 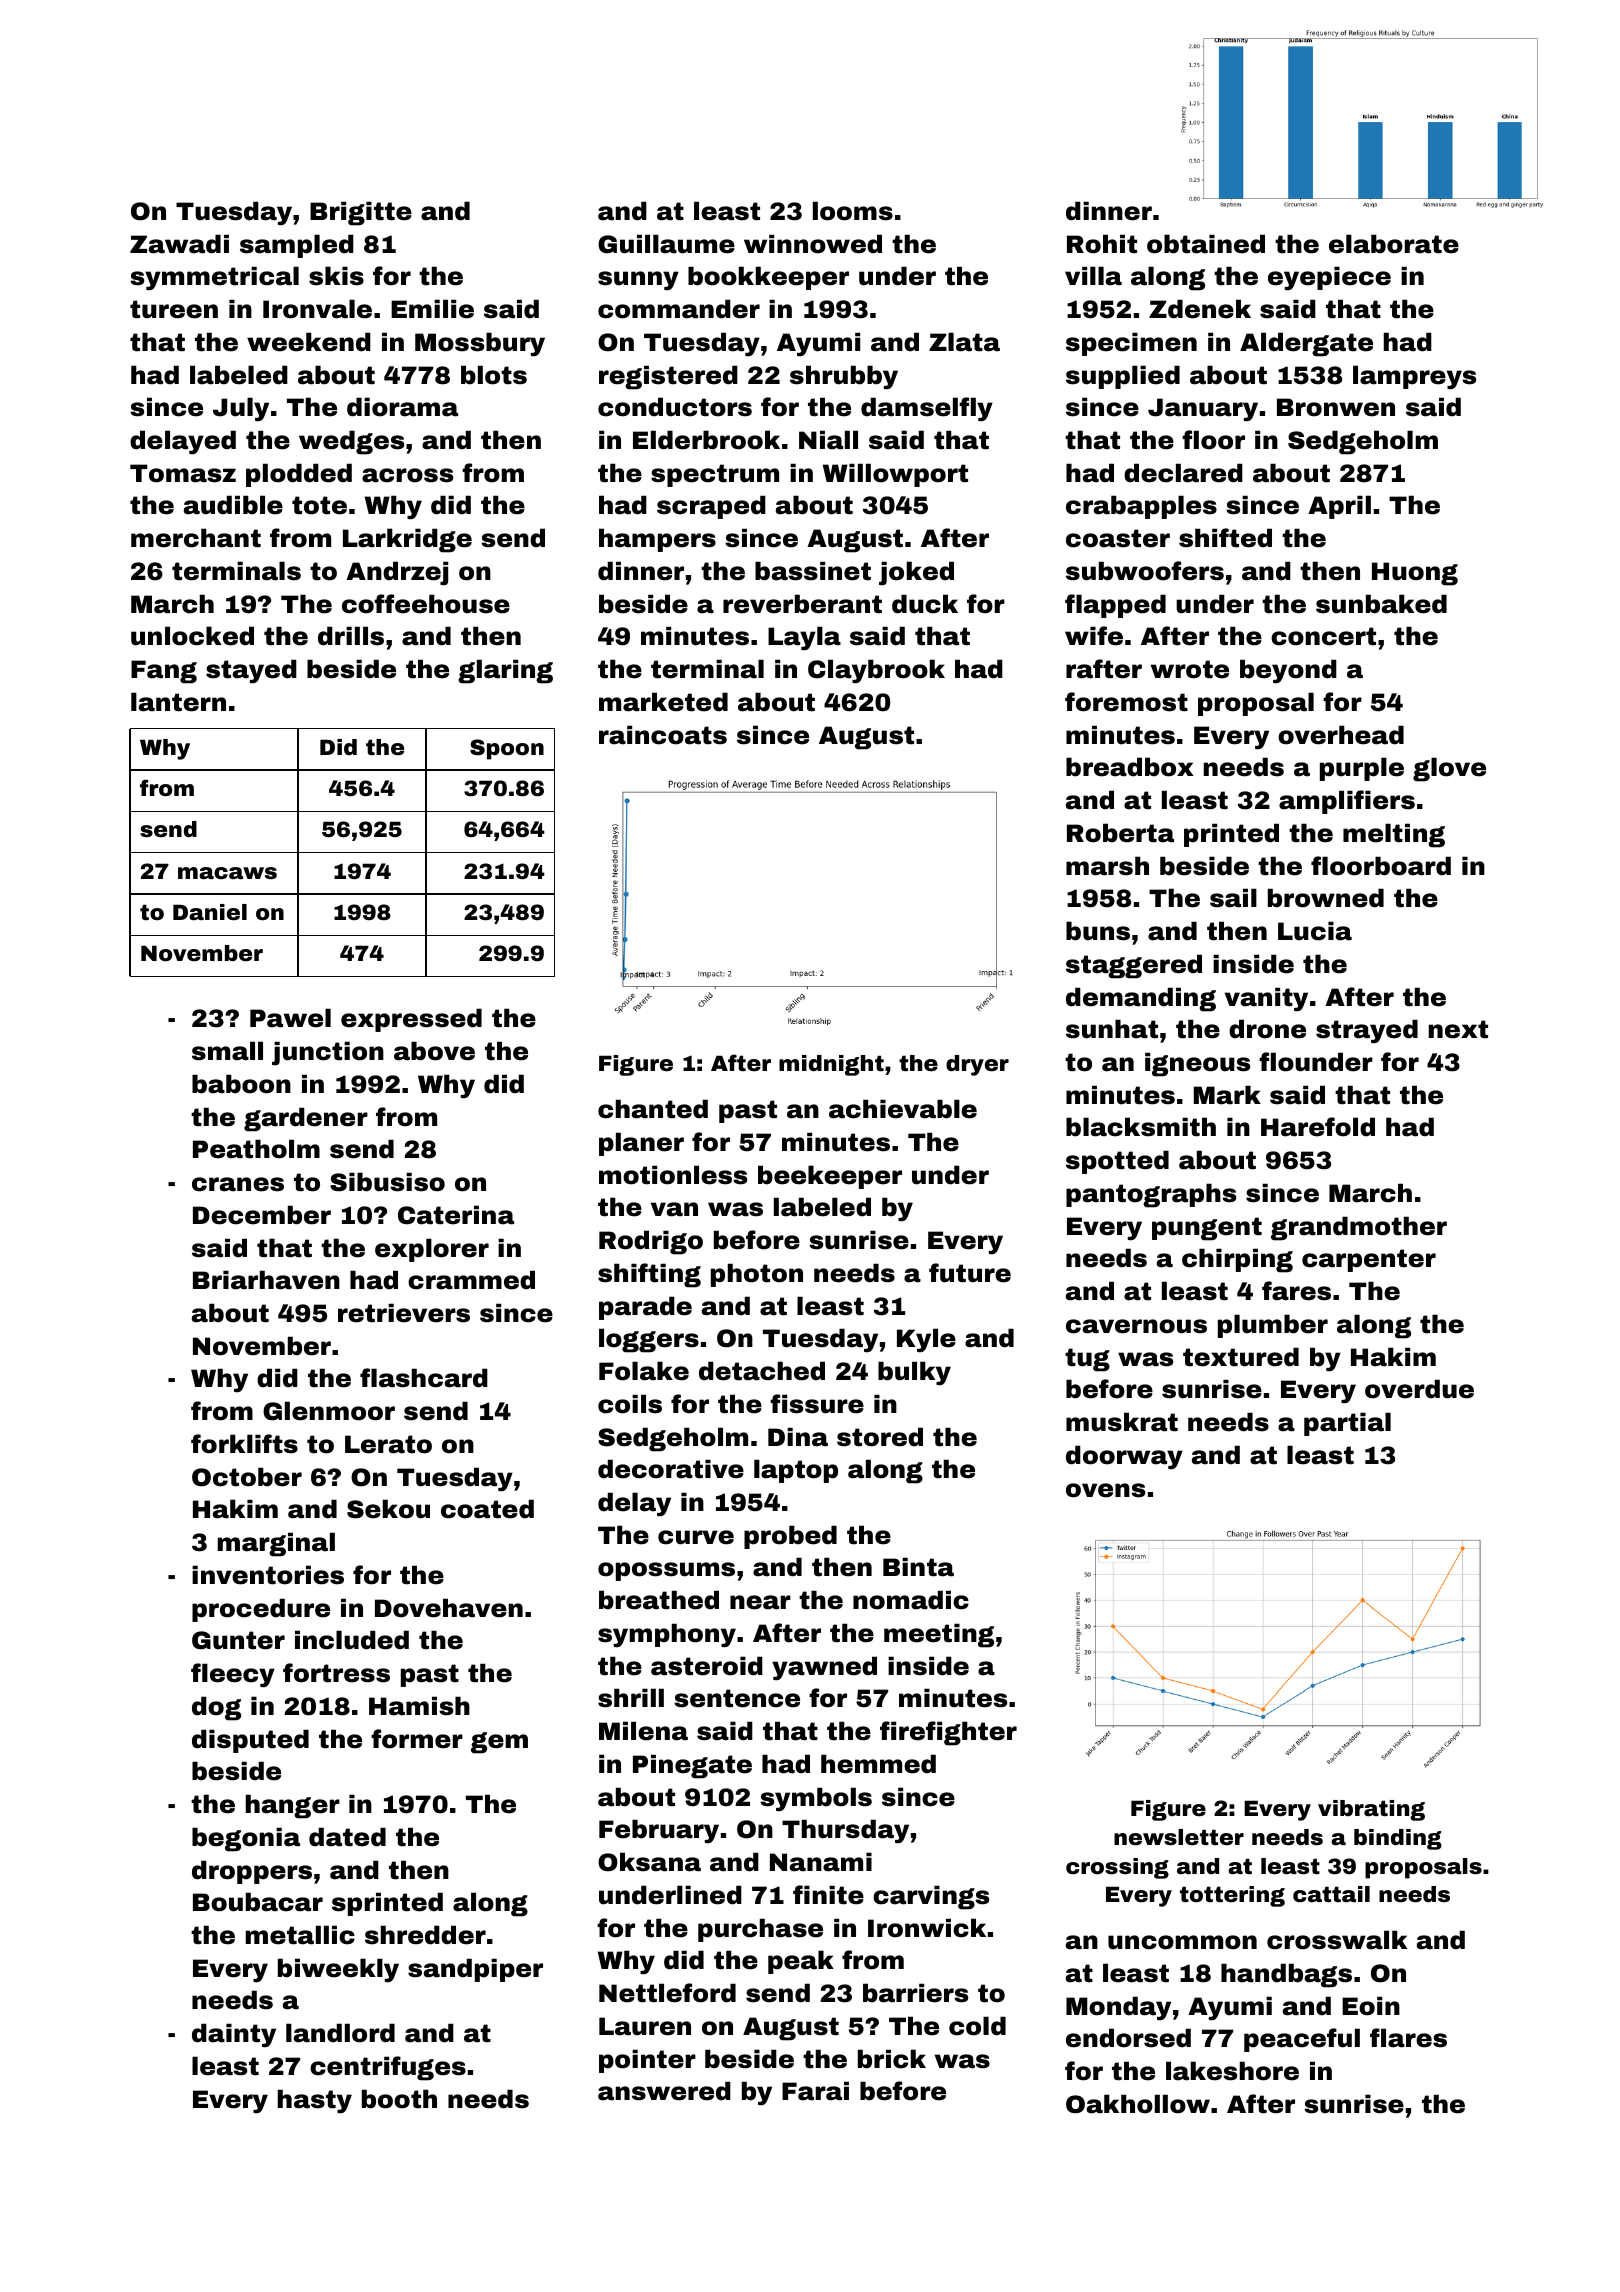 I want to click on hasty, so click(x=315, y=2101).
